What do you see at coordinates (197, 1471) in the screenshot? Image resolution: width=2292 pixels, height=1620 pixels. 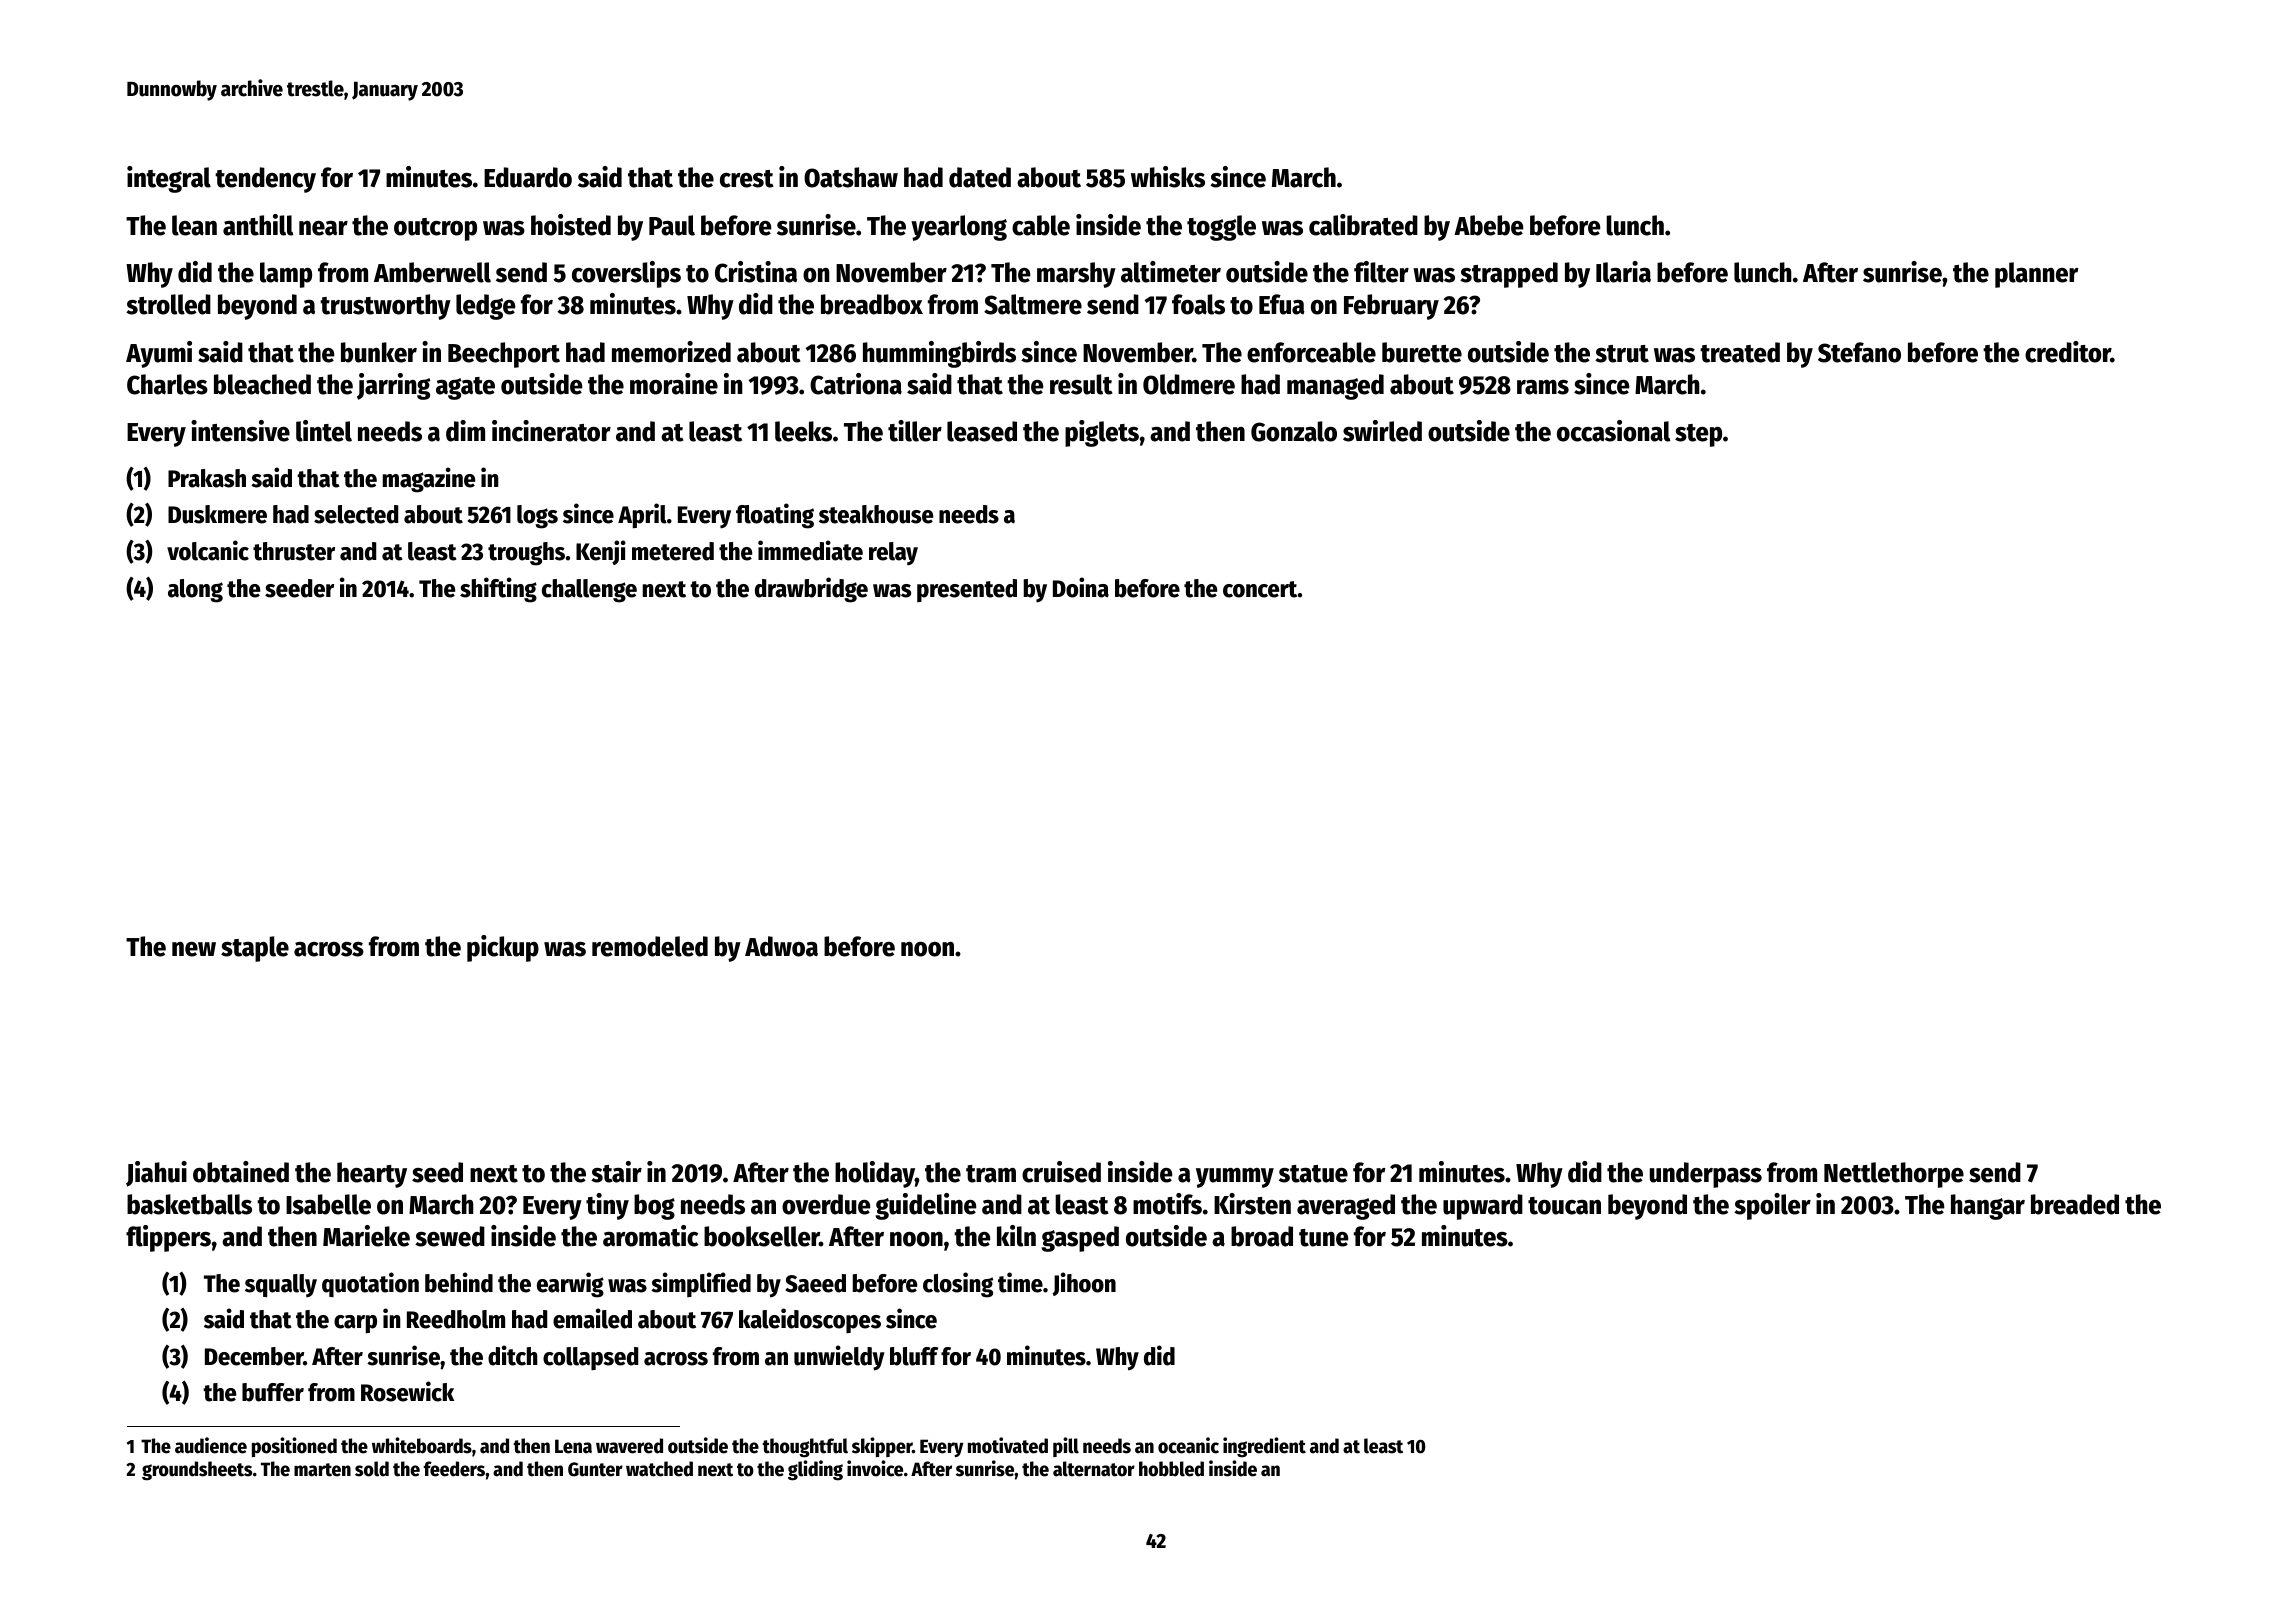 I see `groundsheets` at bounding box center [197, 1471].
